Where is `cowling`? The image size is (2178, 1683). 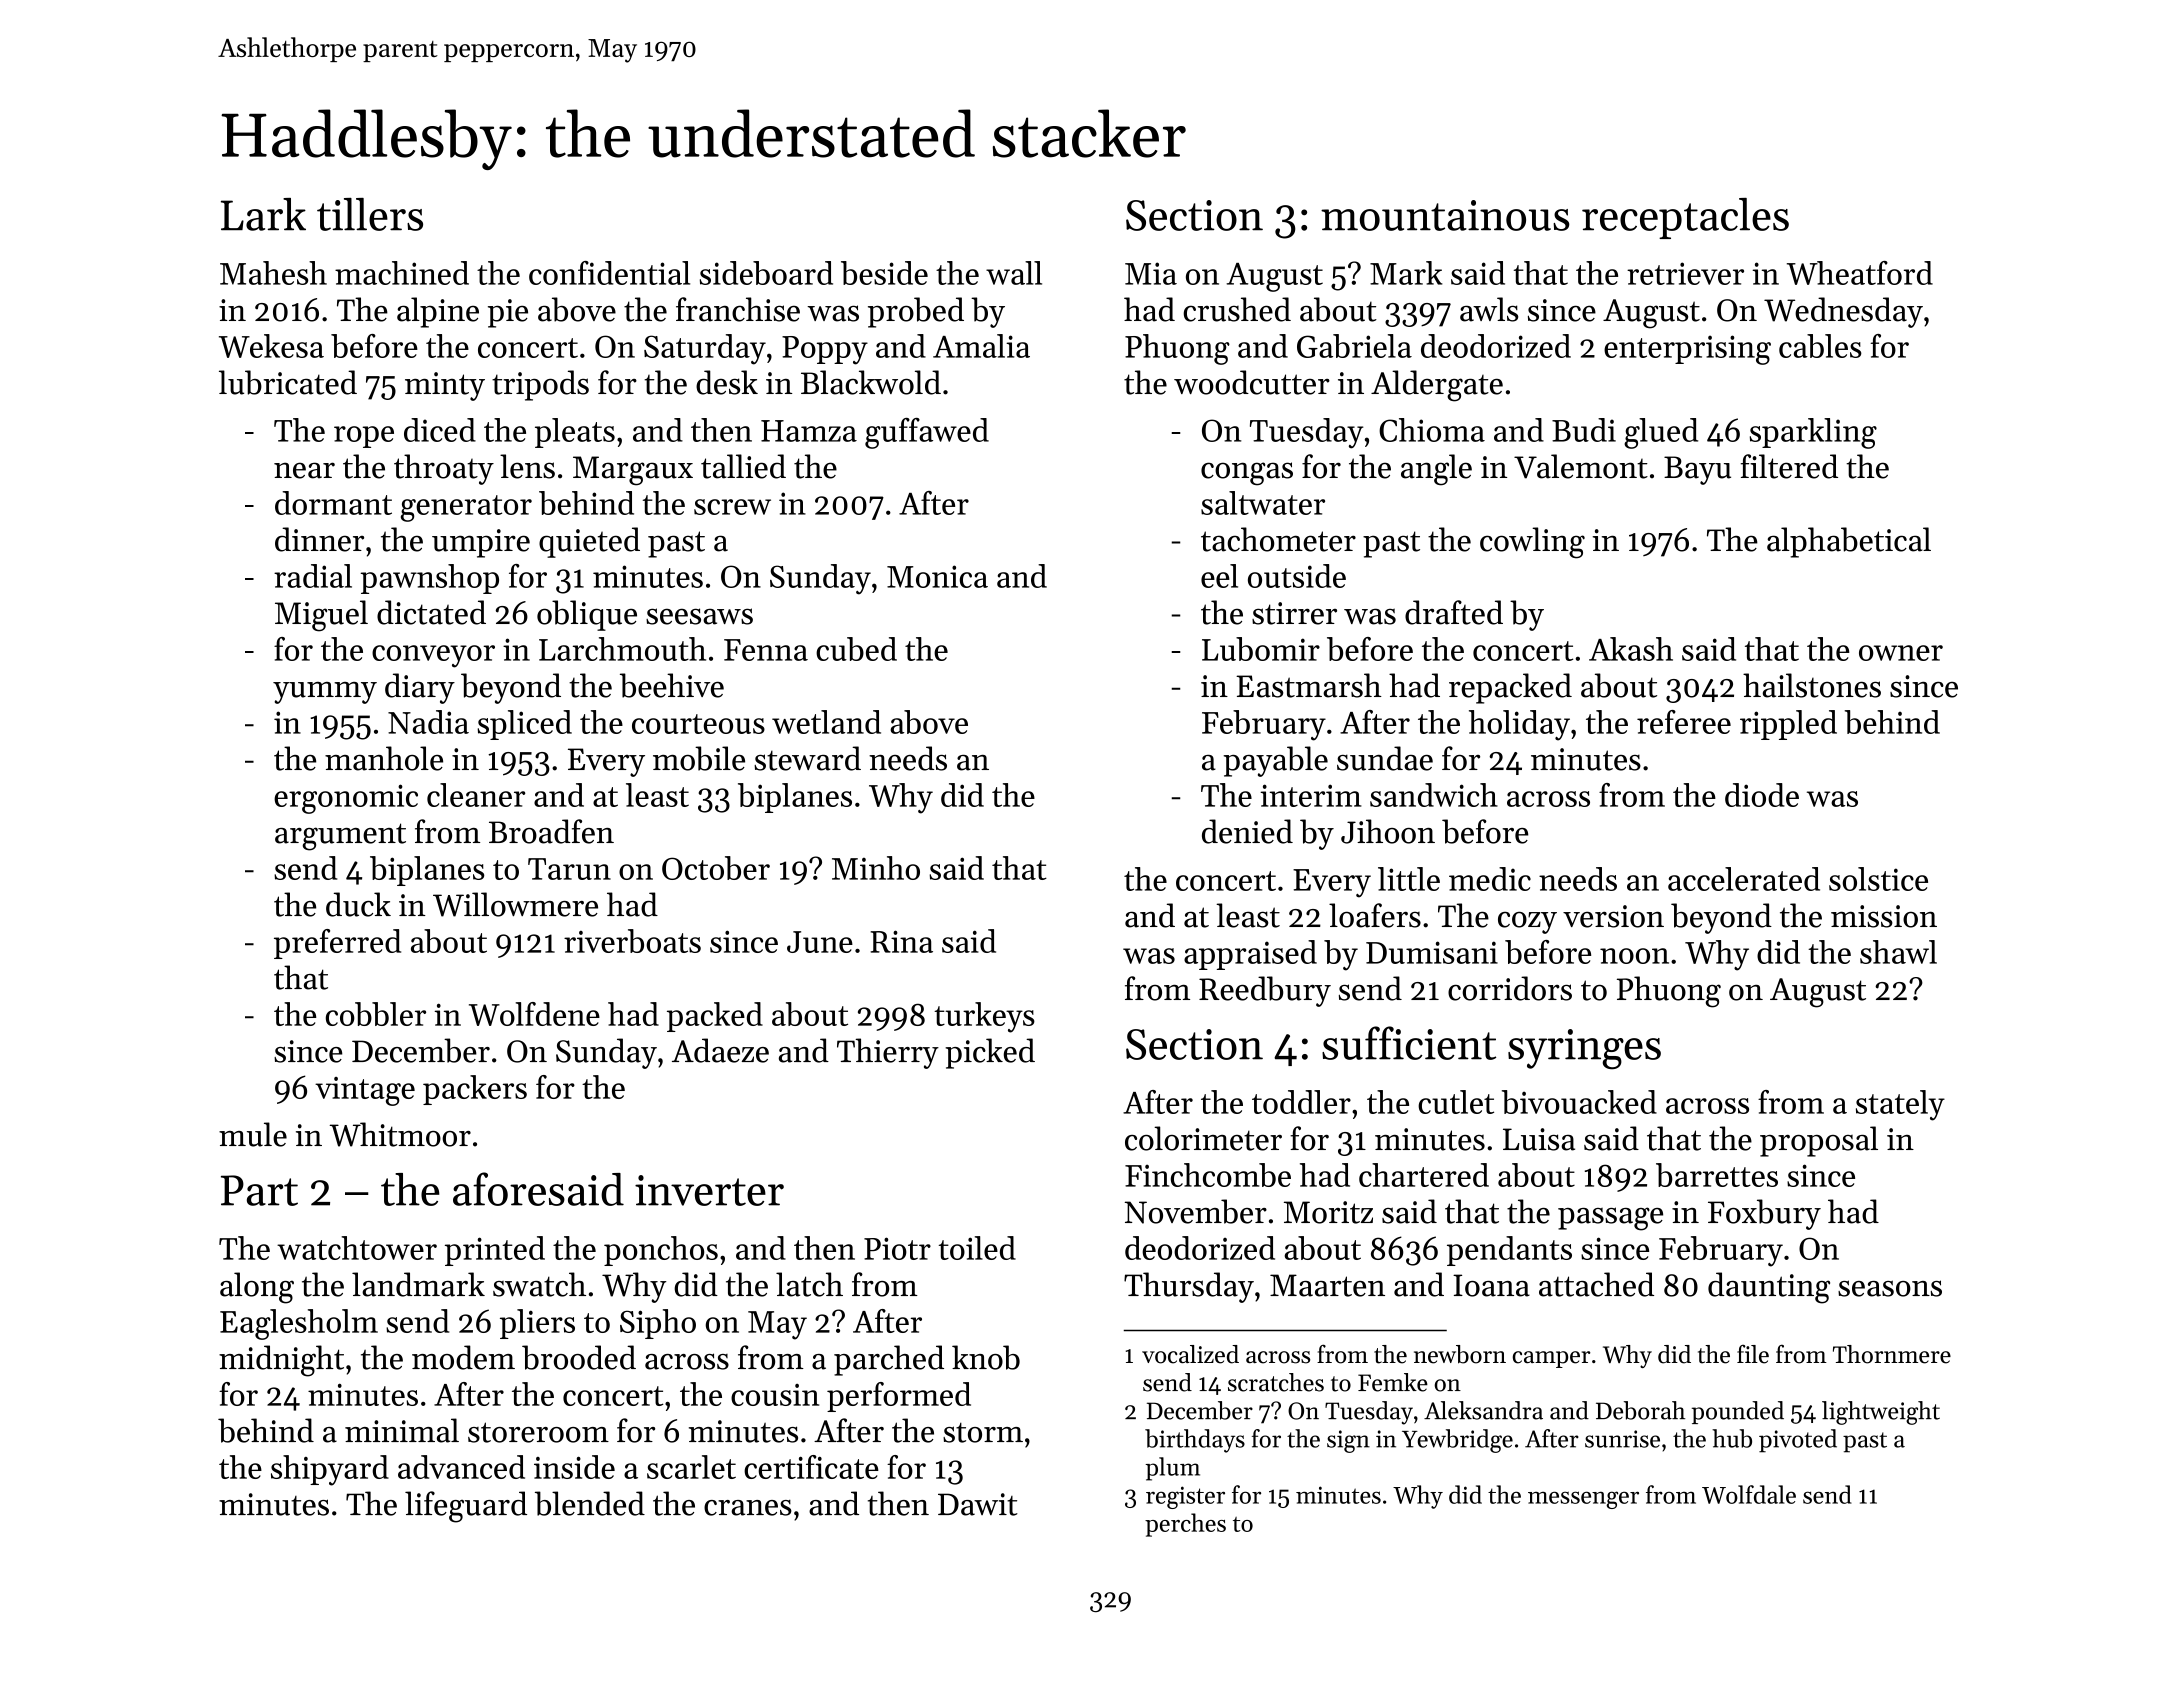 cowling is located at coordinates (1532, 543).
